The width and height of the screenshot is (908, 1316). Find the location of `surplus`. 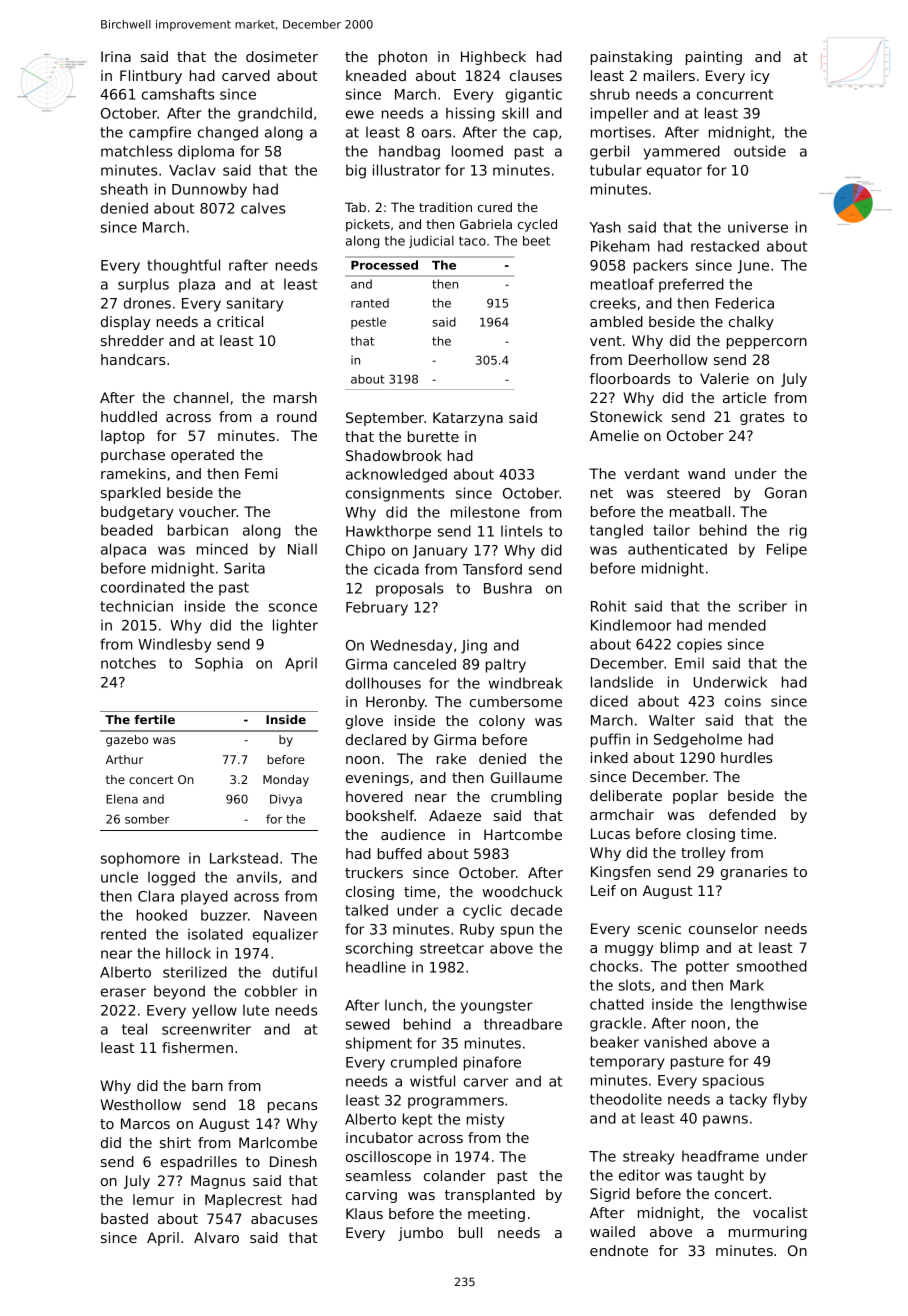

surplus is located at coordinates (143, 285).
